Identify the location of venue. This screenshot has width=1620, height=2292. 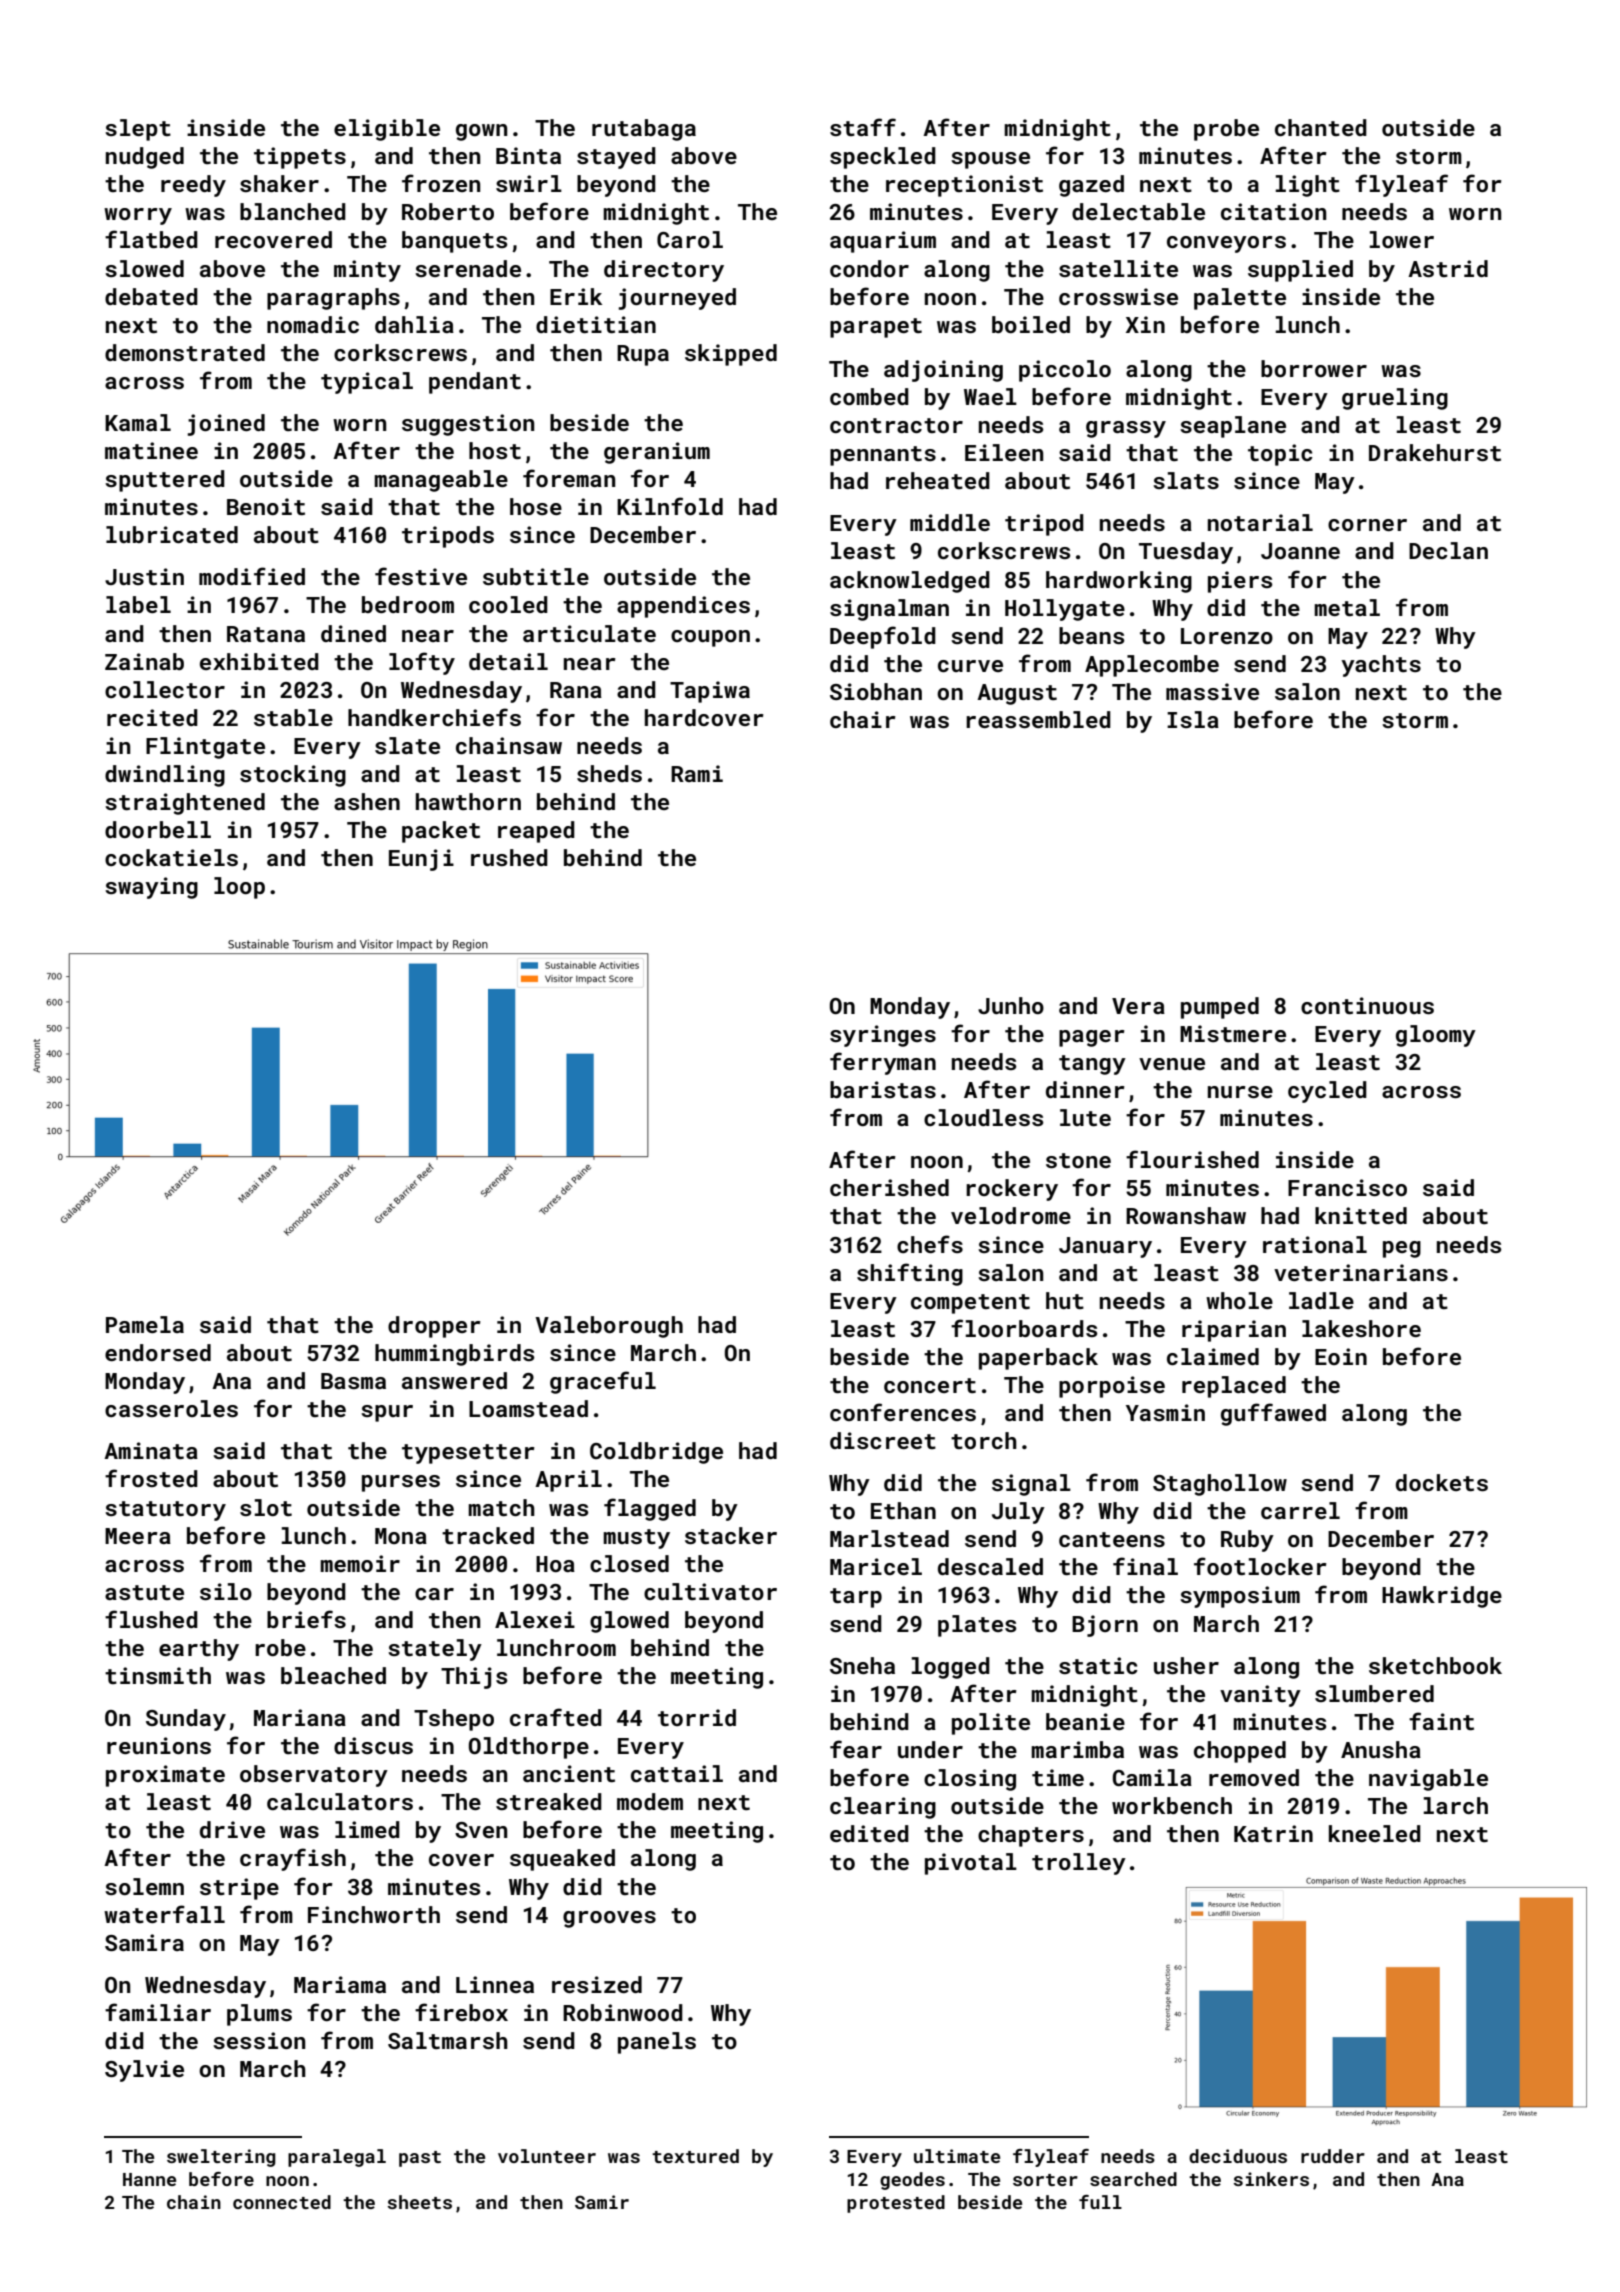
(1172, 1064).
